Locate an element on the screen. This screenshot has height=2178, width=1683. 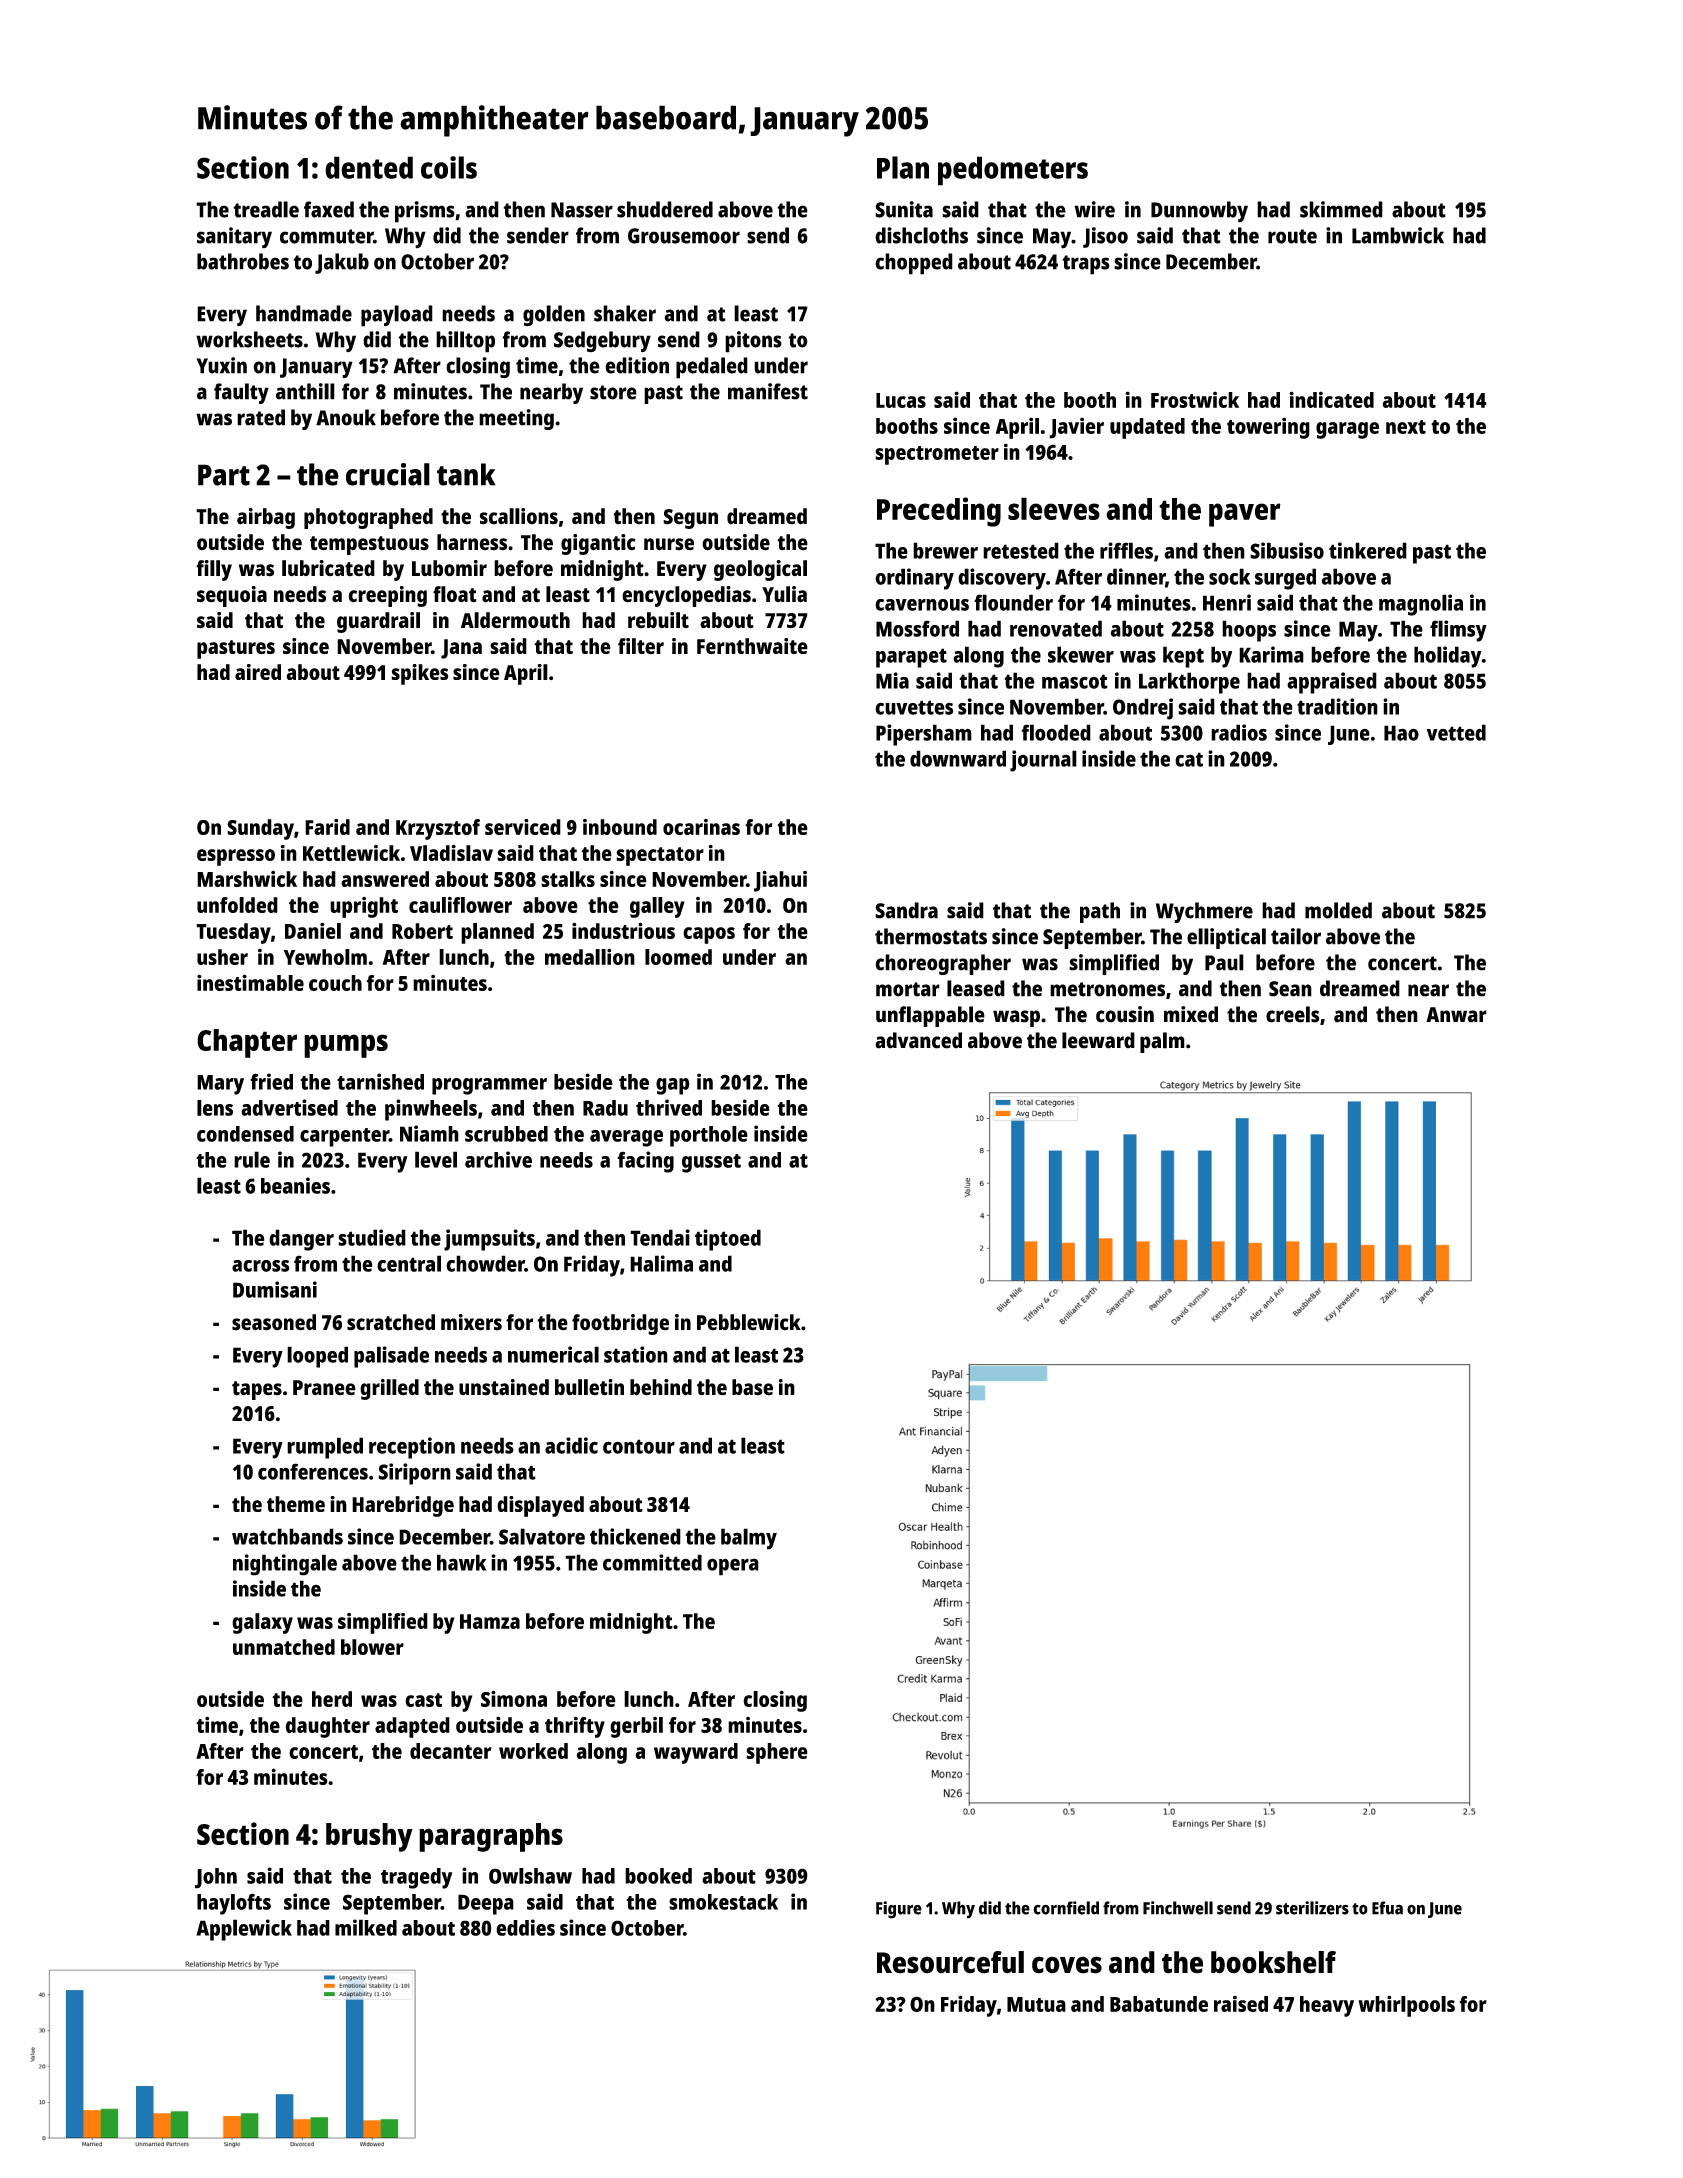
milked is located at coordinates (366, 1927).
